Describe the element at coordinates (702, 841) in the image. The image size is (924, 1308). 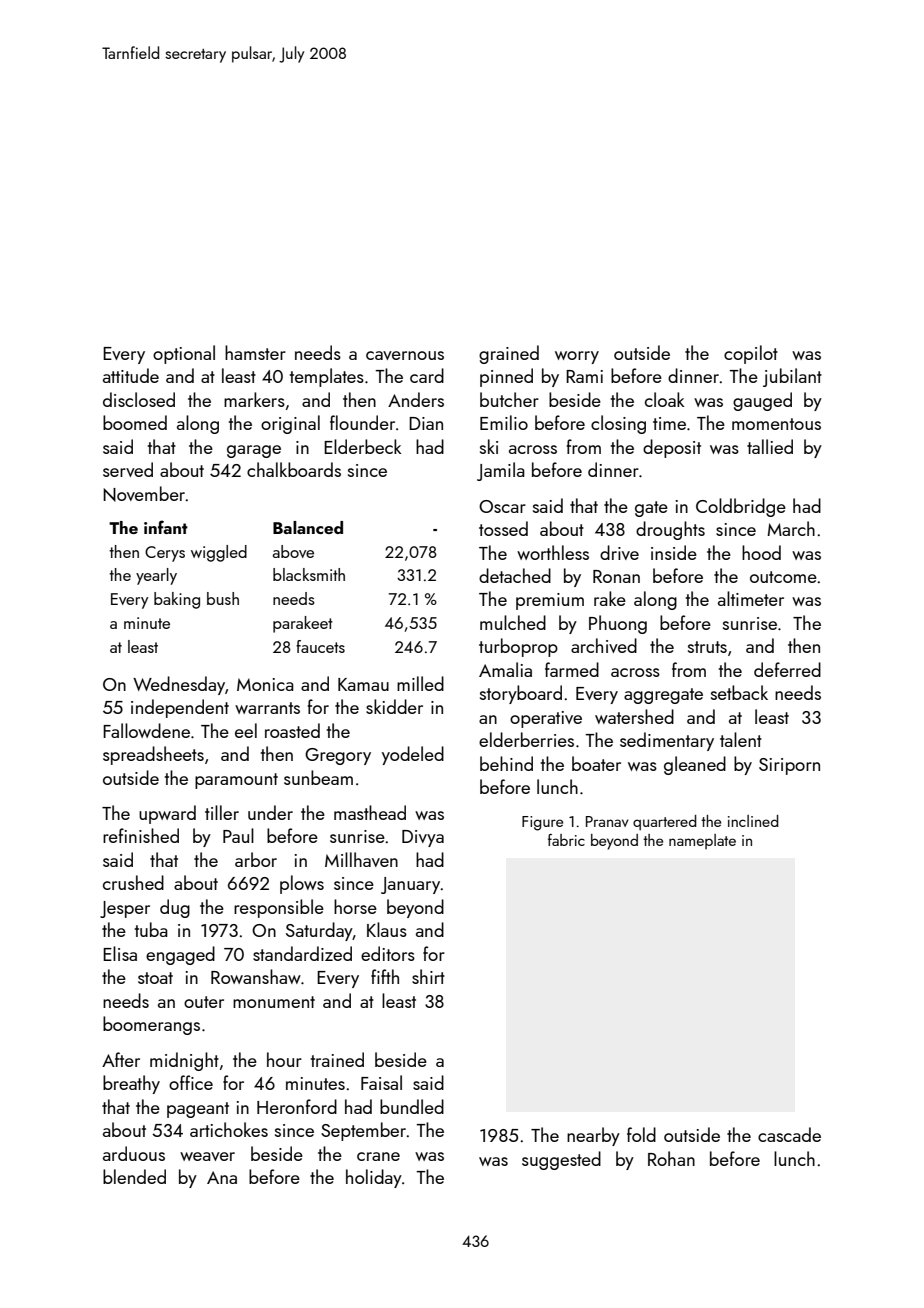
I see `nameplate` at that location.
